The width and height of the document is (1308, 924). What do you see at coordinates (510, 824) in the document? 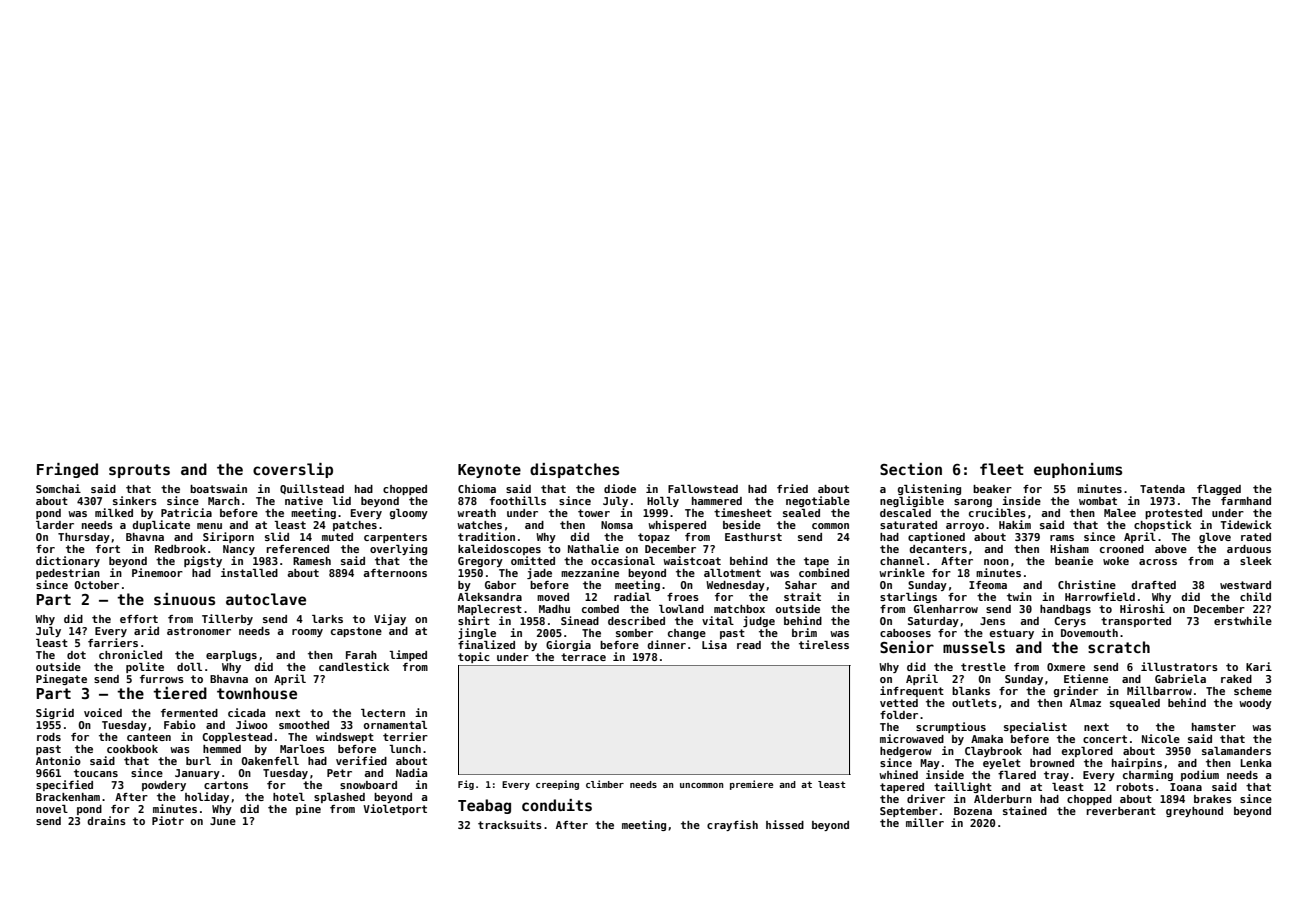
I see `tracksuits` at bounding box center [510, 824].
